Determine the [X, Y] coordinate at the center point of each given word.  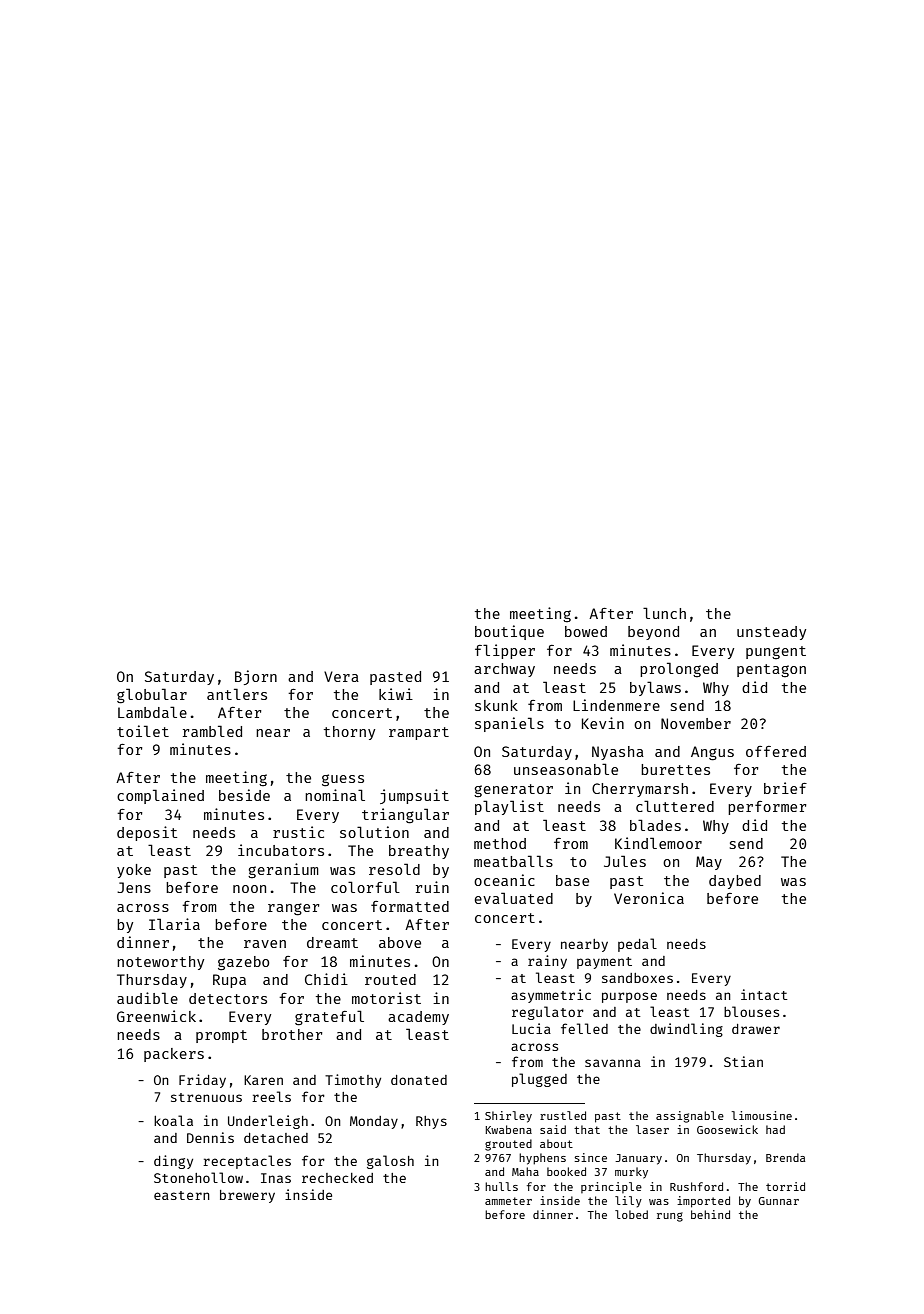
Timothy [353, 1081]
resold [394, 869]
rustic [298, 832]
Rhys [431, 1122]
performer [767, 808]
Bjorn [256, 677]
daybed [735, 882]
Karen [263, 1080]
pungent [776, 653]
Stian [743, 1061]
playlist [509, 807]
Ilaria [174, 924]
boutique [509, 632]
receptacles [247, 1162]
